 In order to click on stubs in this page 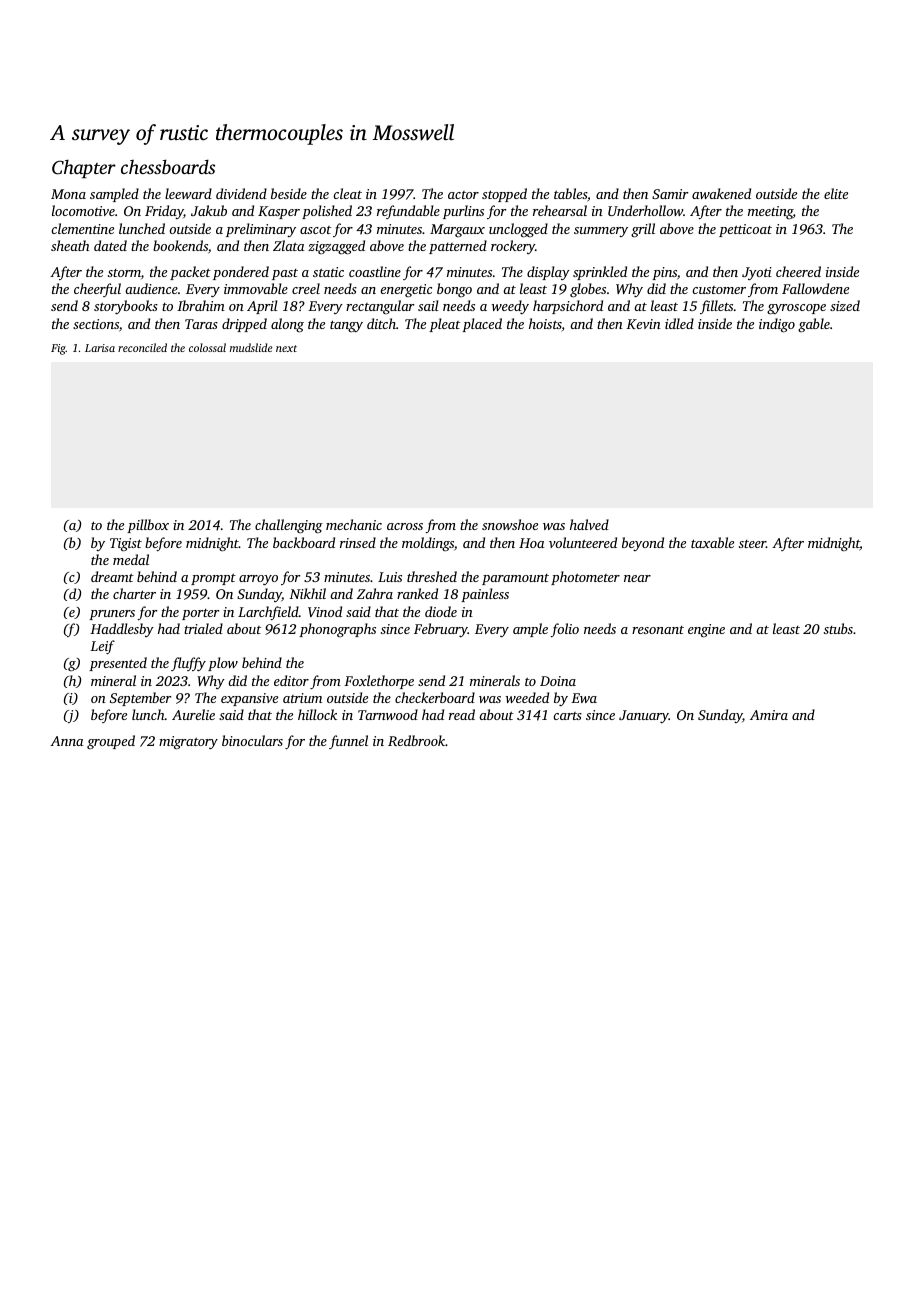, I will do `click(838, 628)`.
